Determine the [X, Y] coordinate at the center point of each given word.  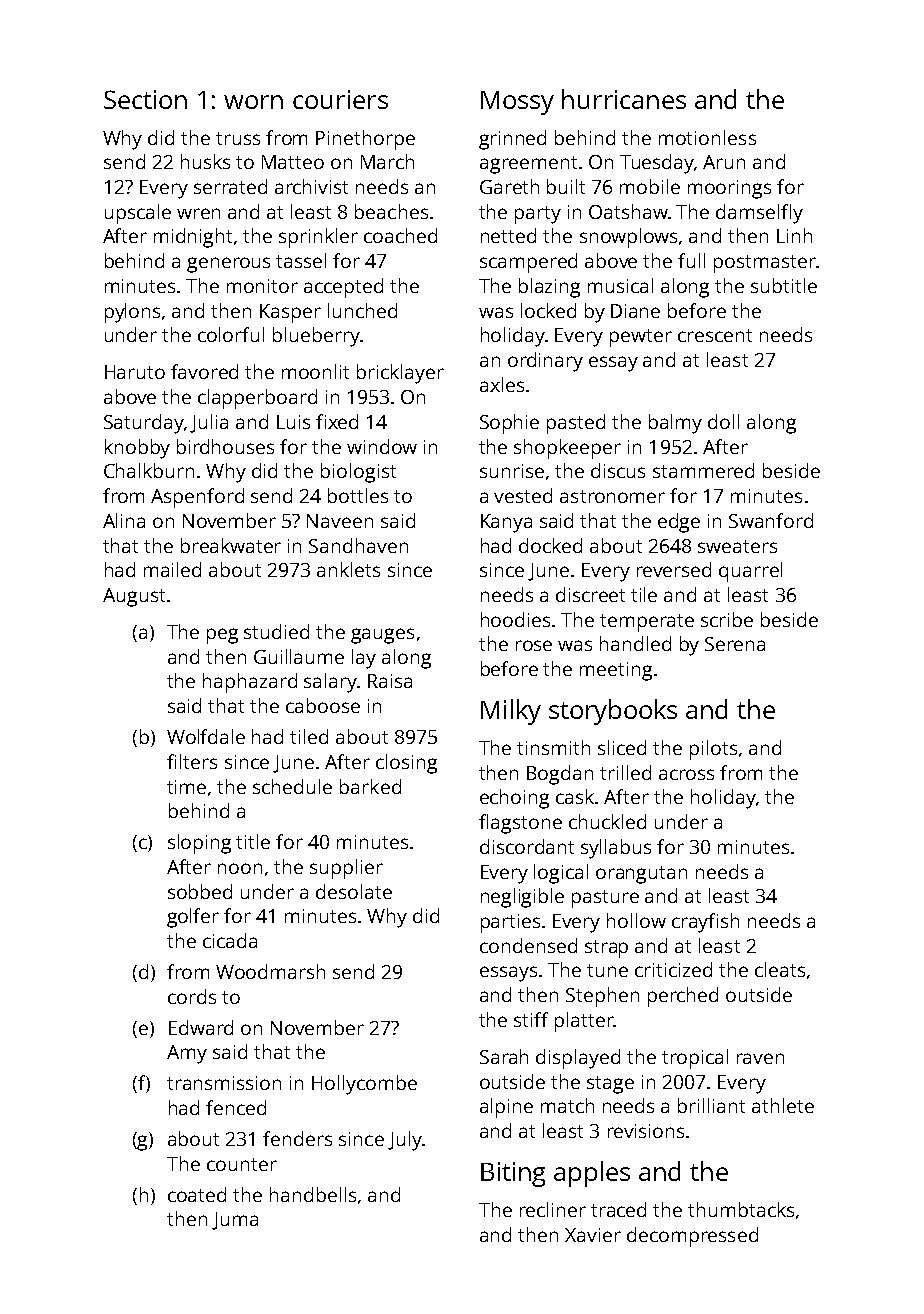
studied [276, 631]
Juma [235, 1221]
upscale [138, 214]
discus [618, 470]
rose [534, 645]
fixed [337, 421]
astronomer [612, 496]
